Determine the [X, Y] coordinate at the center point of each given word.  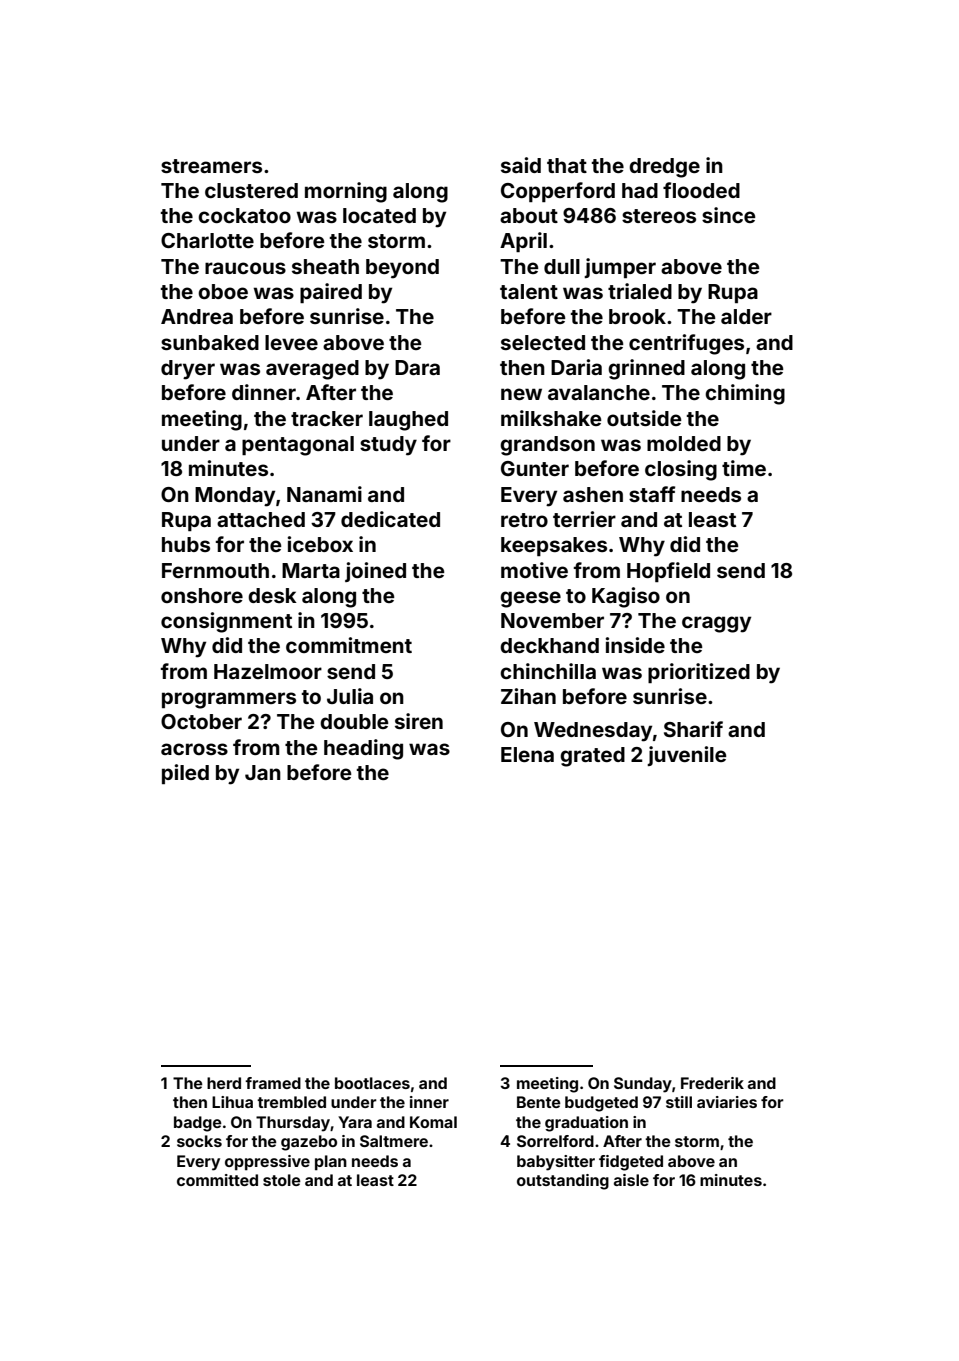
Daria [576, 367]
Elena [527, 754]
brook [637, 316]
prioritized [699, 673]
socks [199, 1141]
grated [592, 757]
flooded [701, 190]
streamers [211, 166]
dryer [188, 370]
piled [185, 774]
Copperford [558, 192]
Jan [263, 772]
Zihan [528, 696]
